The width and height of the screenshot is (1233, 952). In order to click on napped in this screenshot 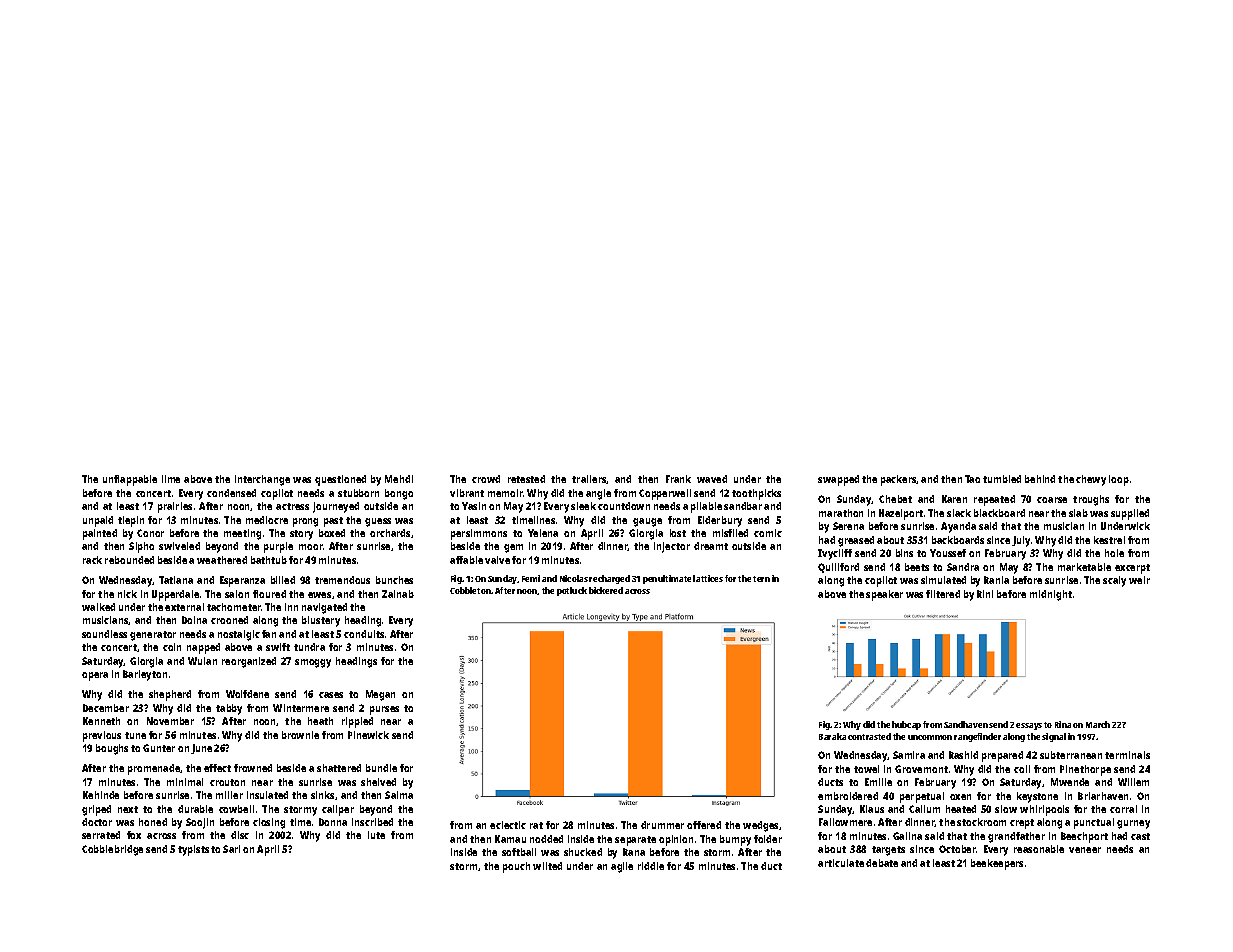, I will do `click(203, 648)`.
